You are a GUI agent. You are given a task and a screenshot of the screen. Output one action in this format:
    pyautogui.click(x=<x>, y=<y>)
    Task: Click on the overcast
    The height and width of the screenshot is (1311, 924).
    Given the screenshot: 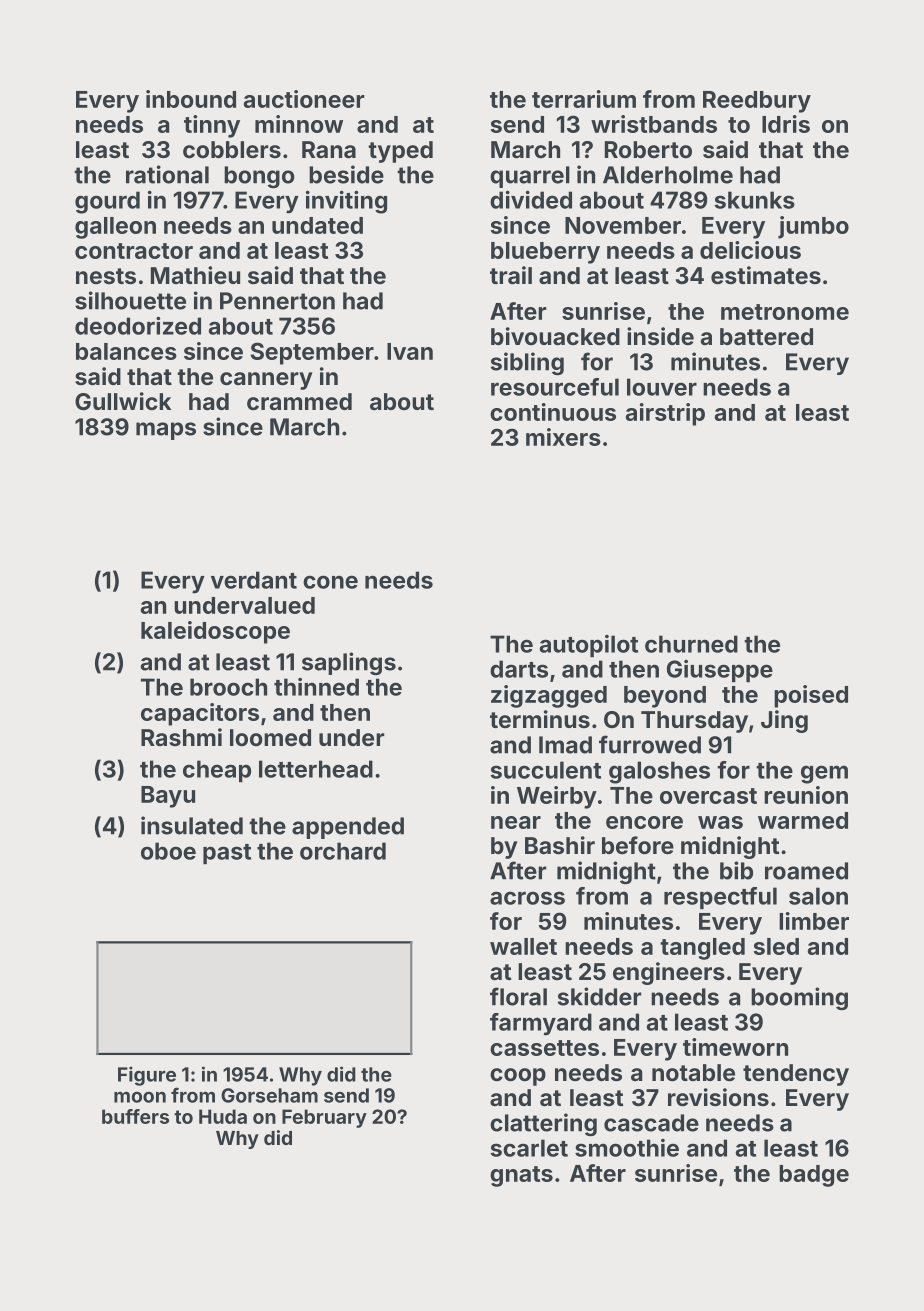 What is the action you would take?
    pyautogui.click(x=708, y=796)
